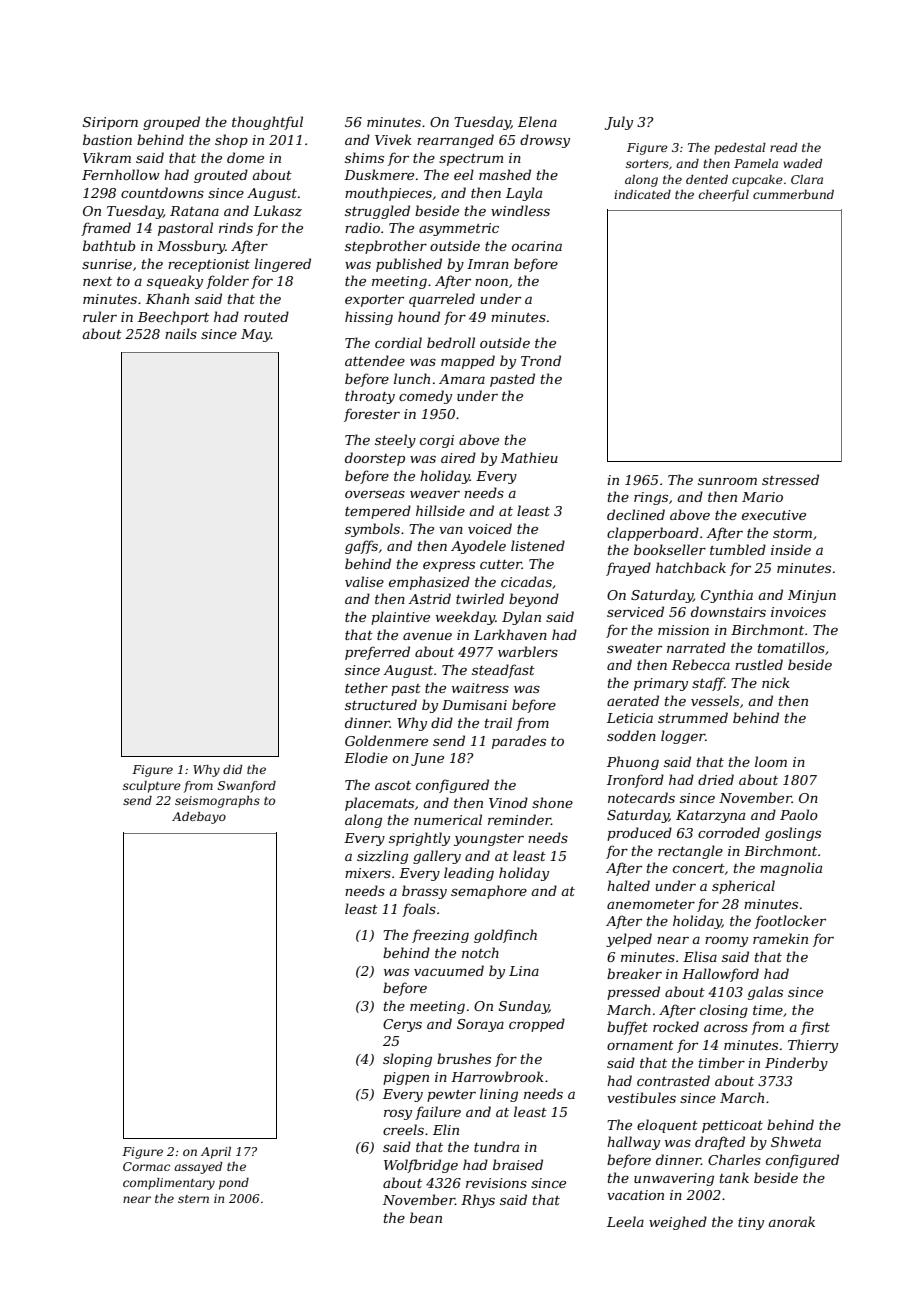 This image has width=924, height=1308. What do you see at coordinates (790, 479) in the image?
I see `stressed` at bounding box center [790, 479].
